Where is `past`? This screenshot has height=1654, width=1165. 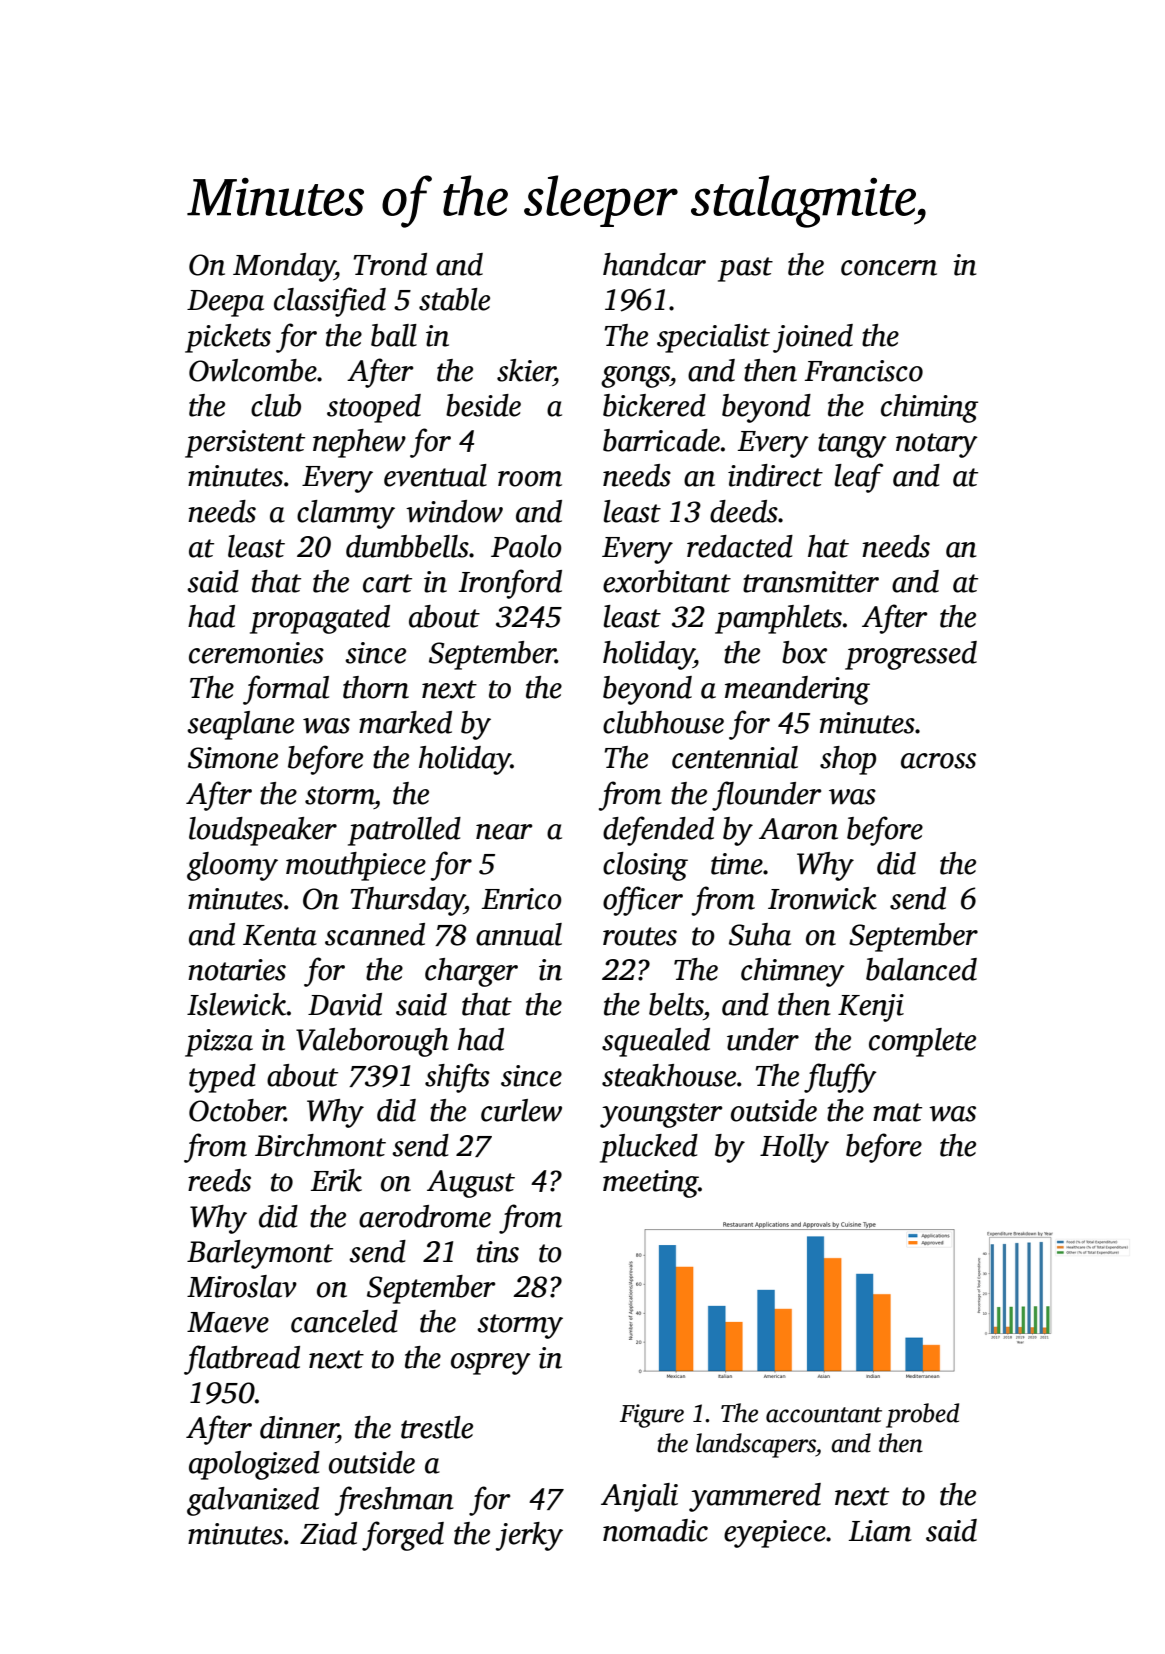 past is located at coordinates (745, 269).
